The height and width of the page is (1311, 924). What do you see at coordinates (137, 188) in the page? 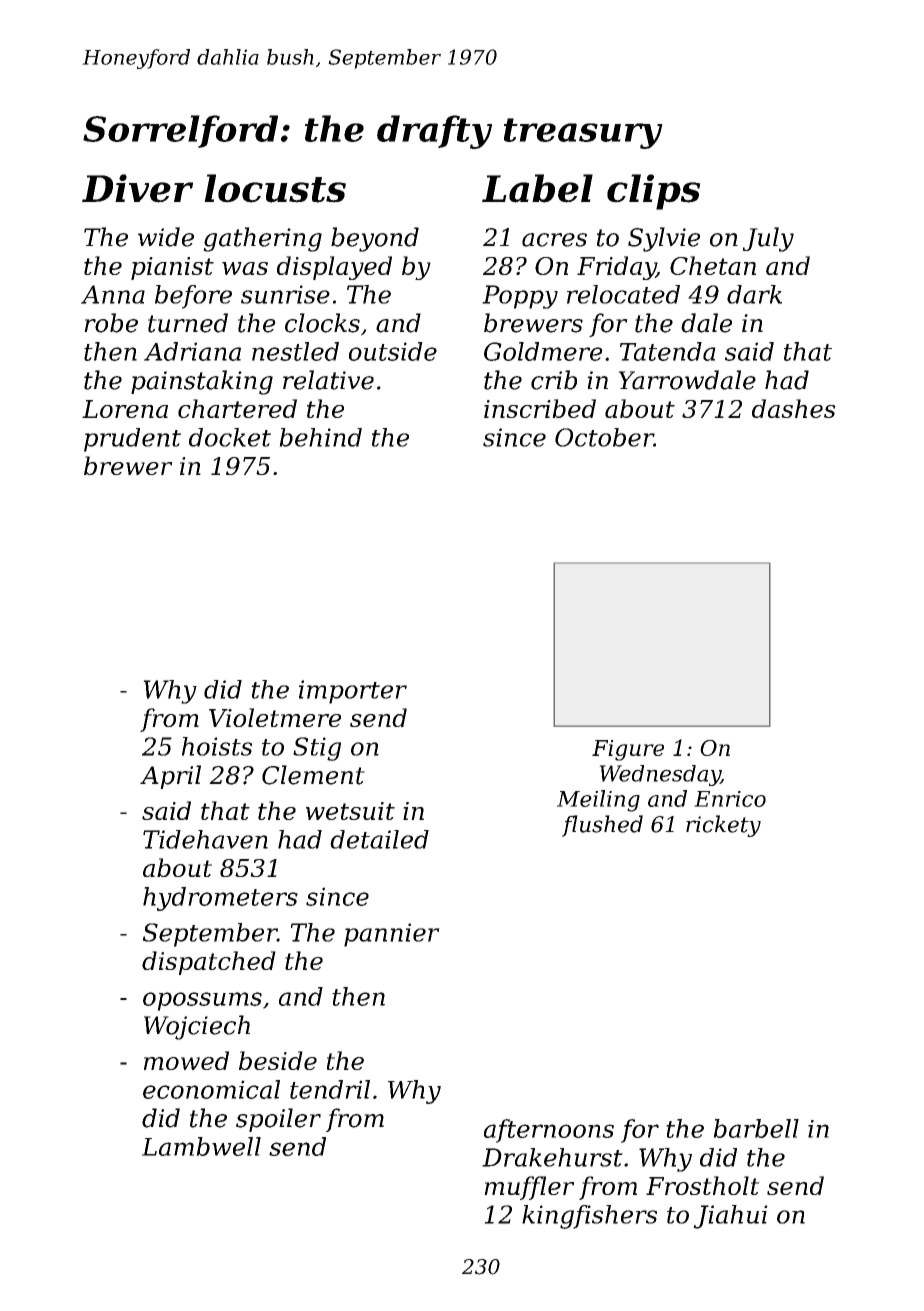
I see `Diver` at bounding box center [137, 188].
